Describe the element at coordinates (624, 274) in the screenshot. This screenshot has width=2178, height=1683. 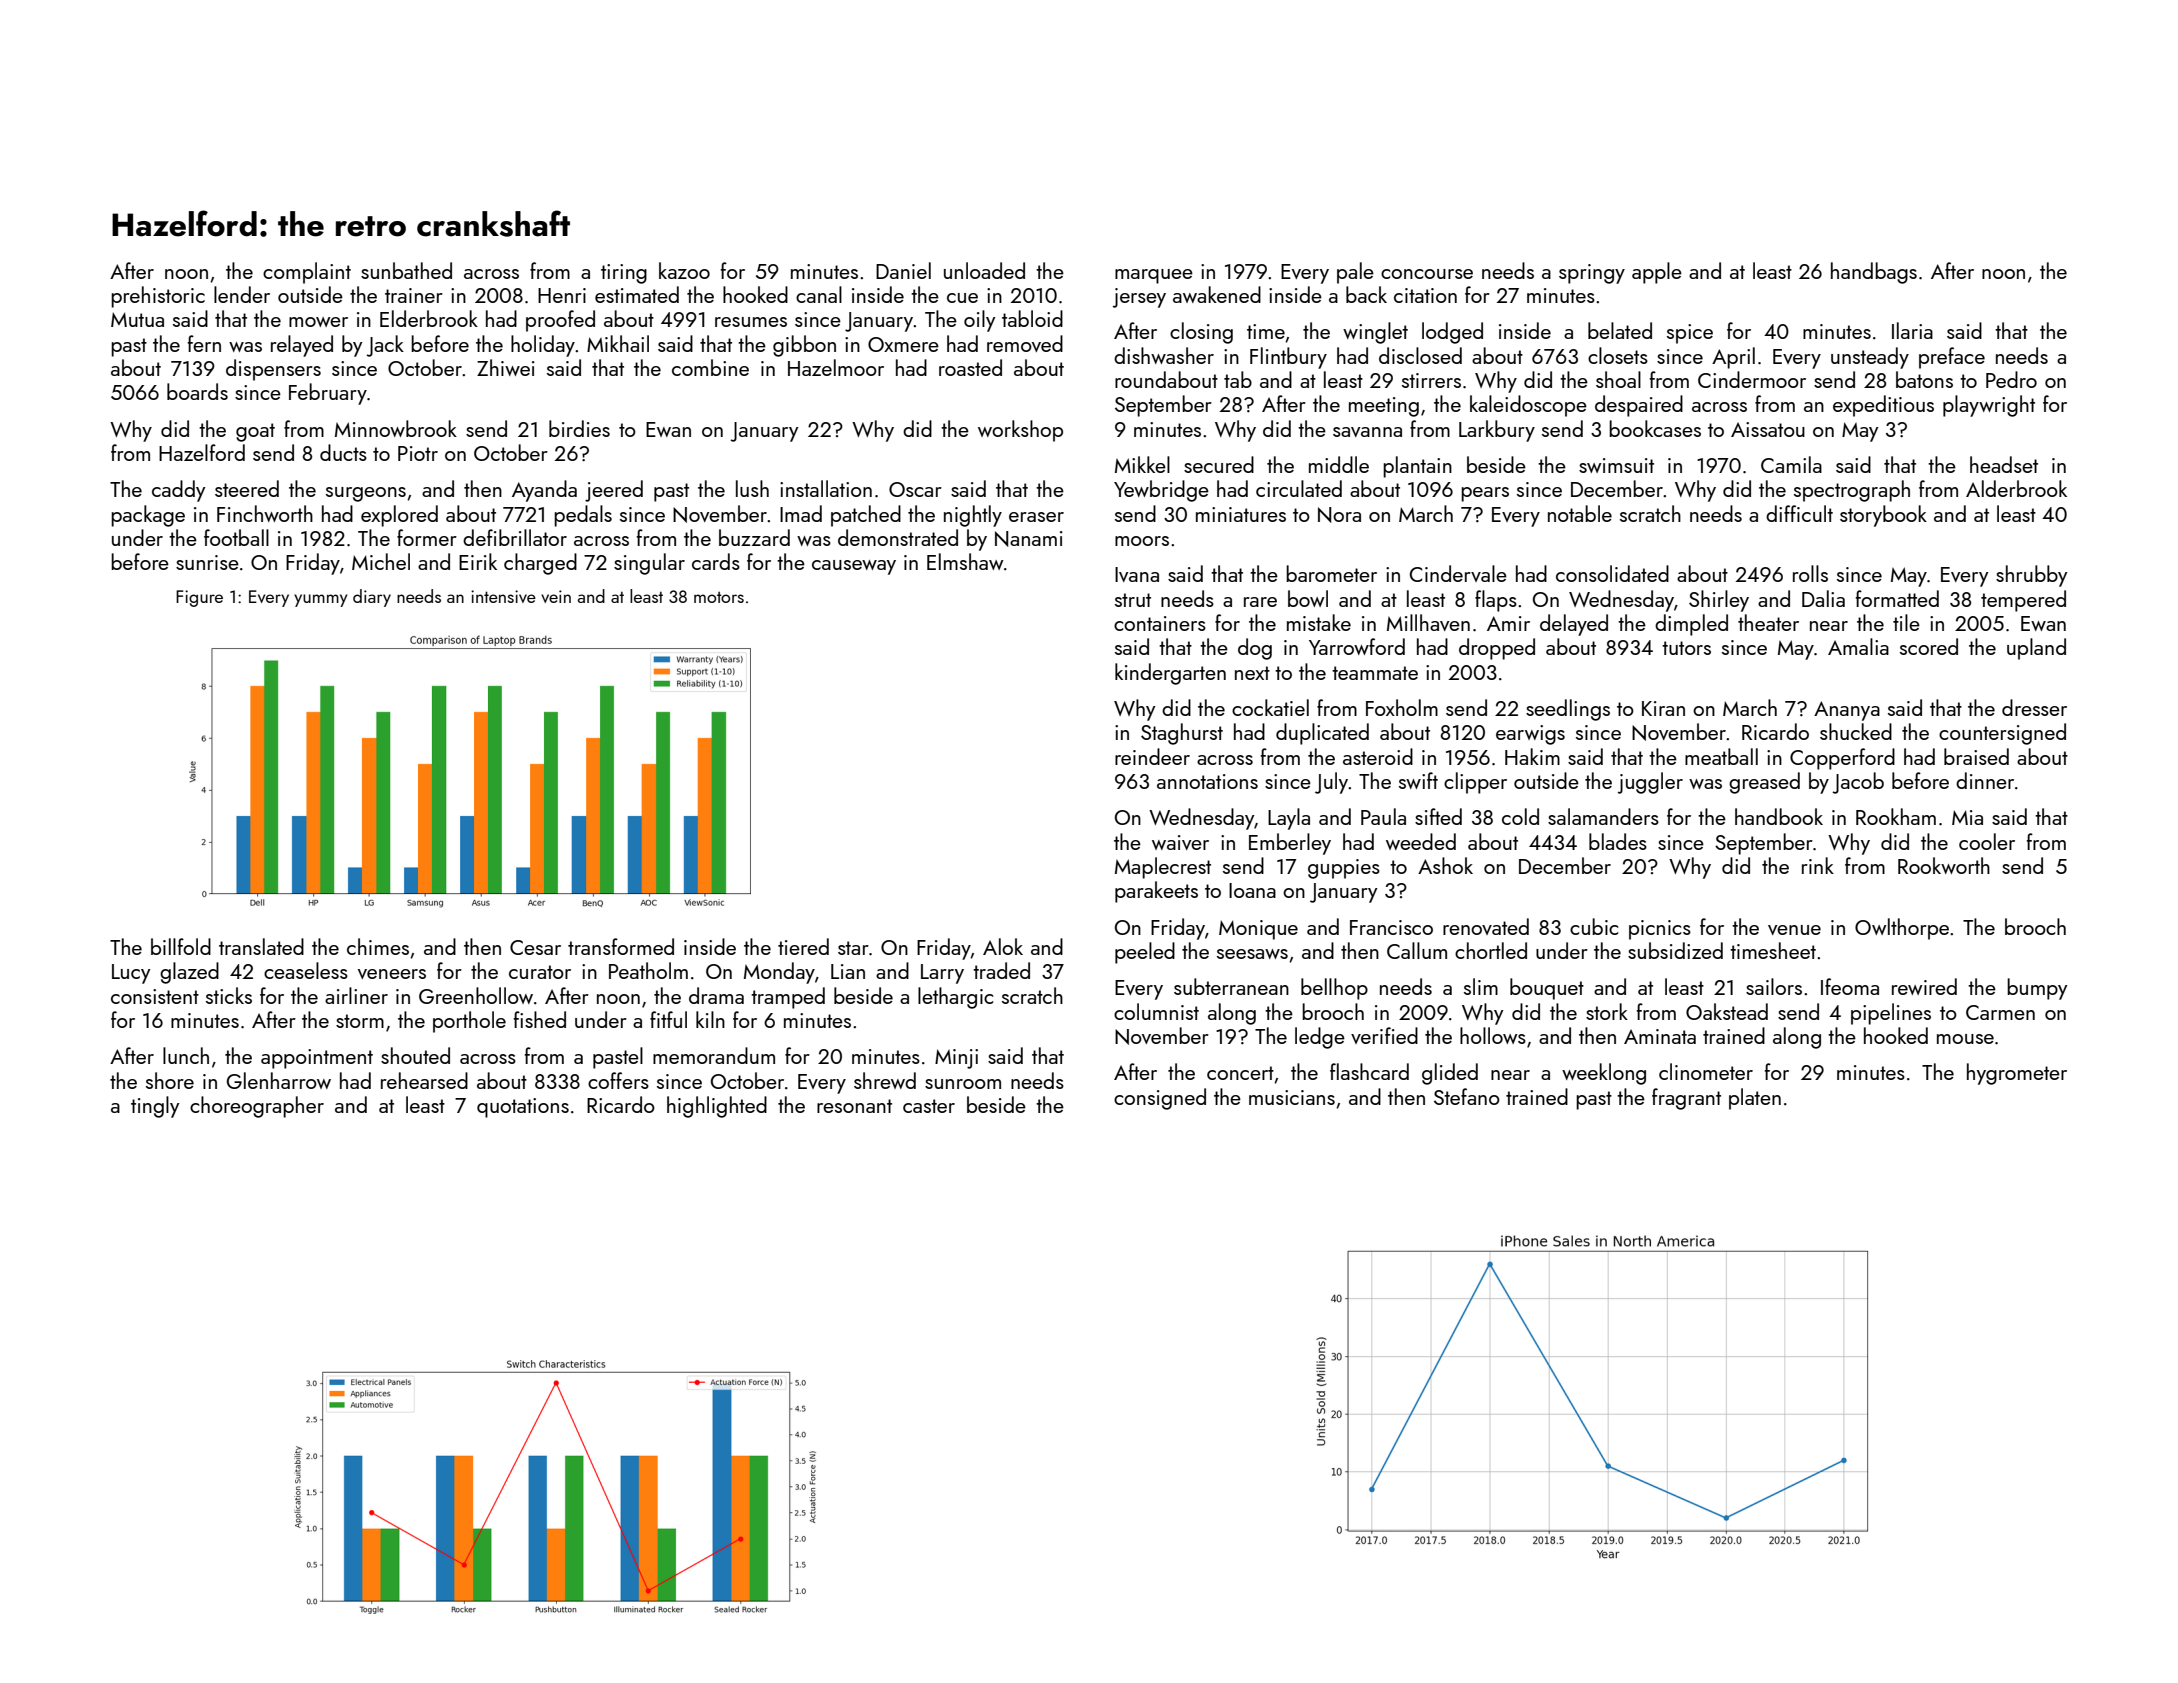
I see `tiring` at that location.
